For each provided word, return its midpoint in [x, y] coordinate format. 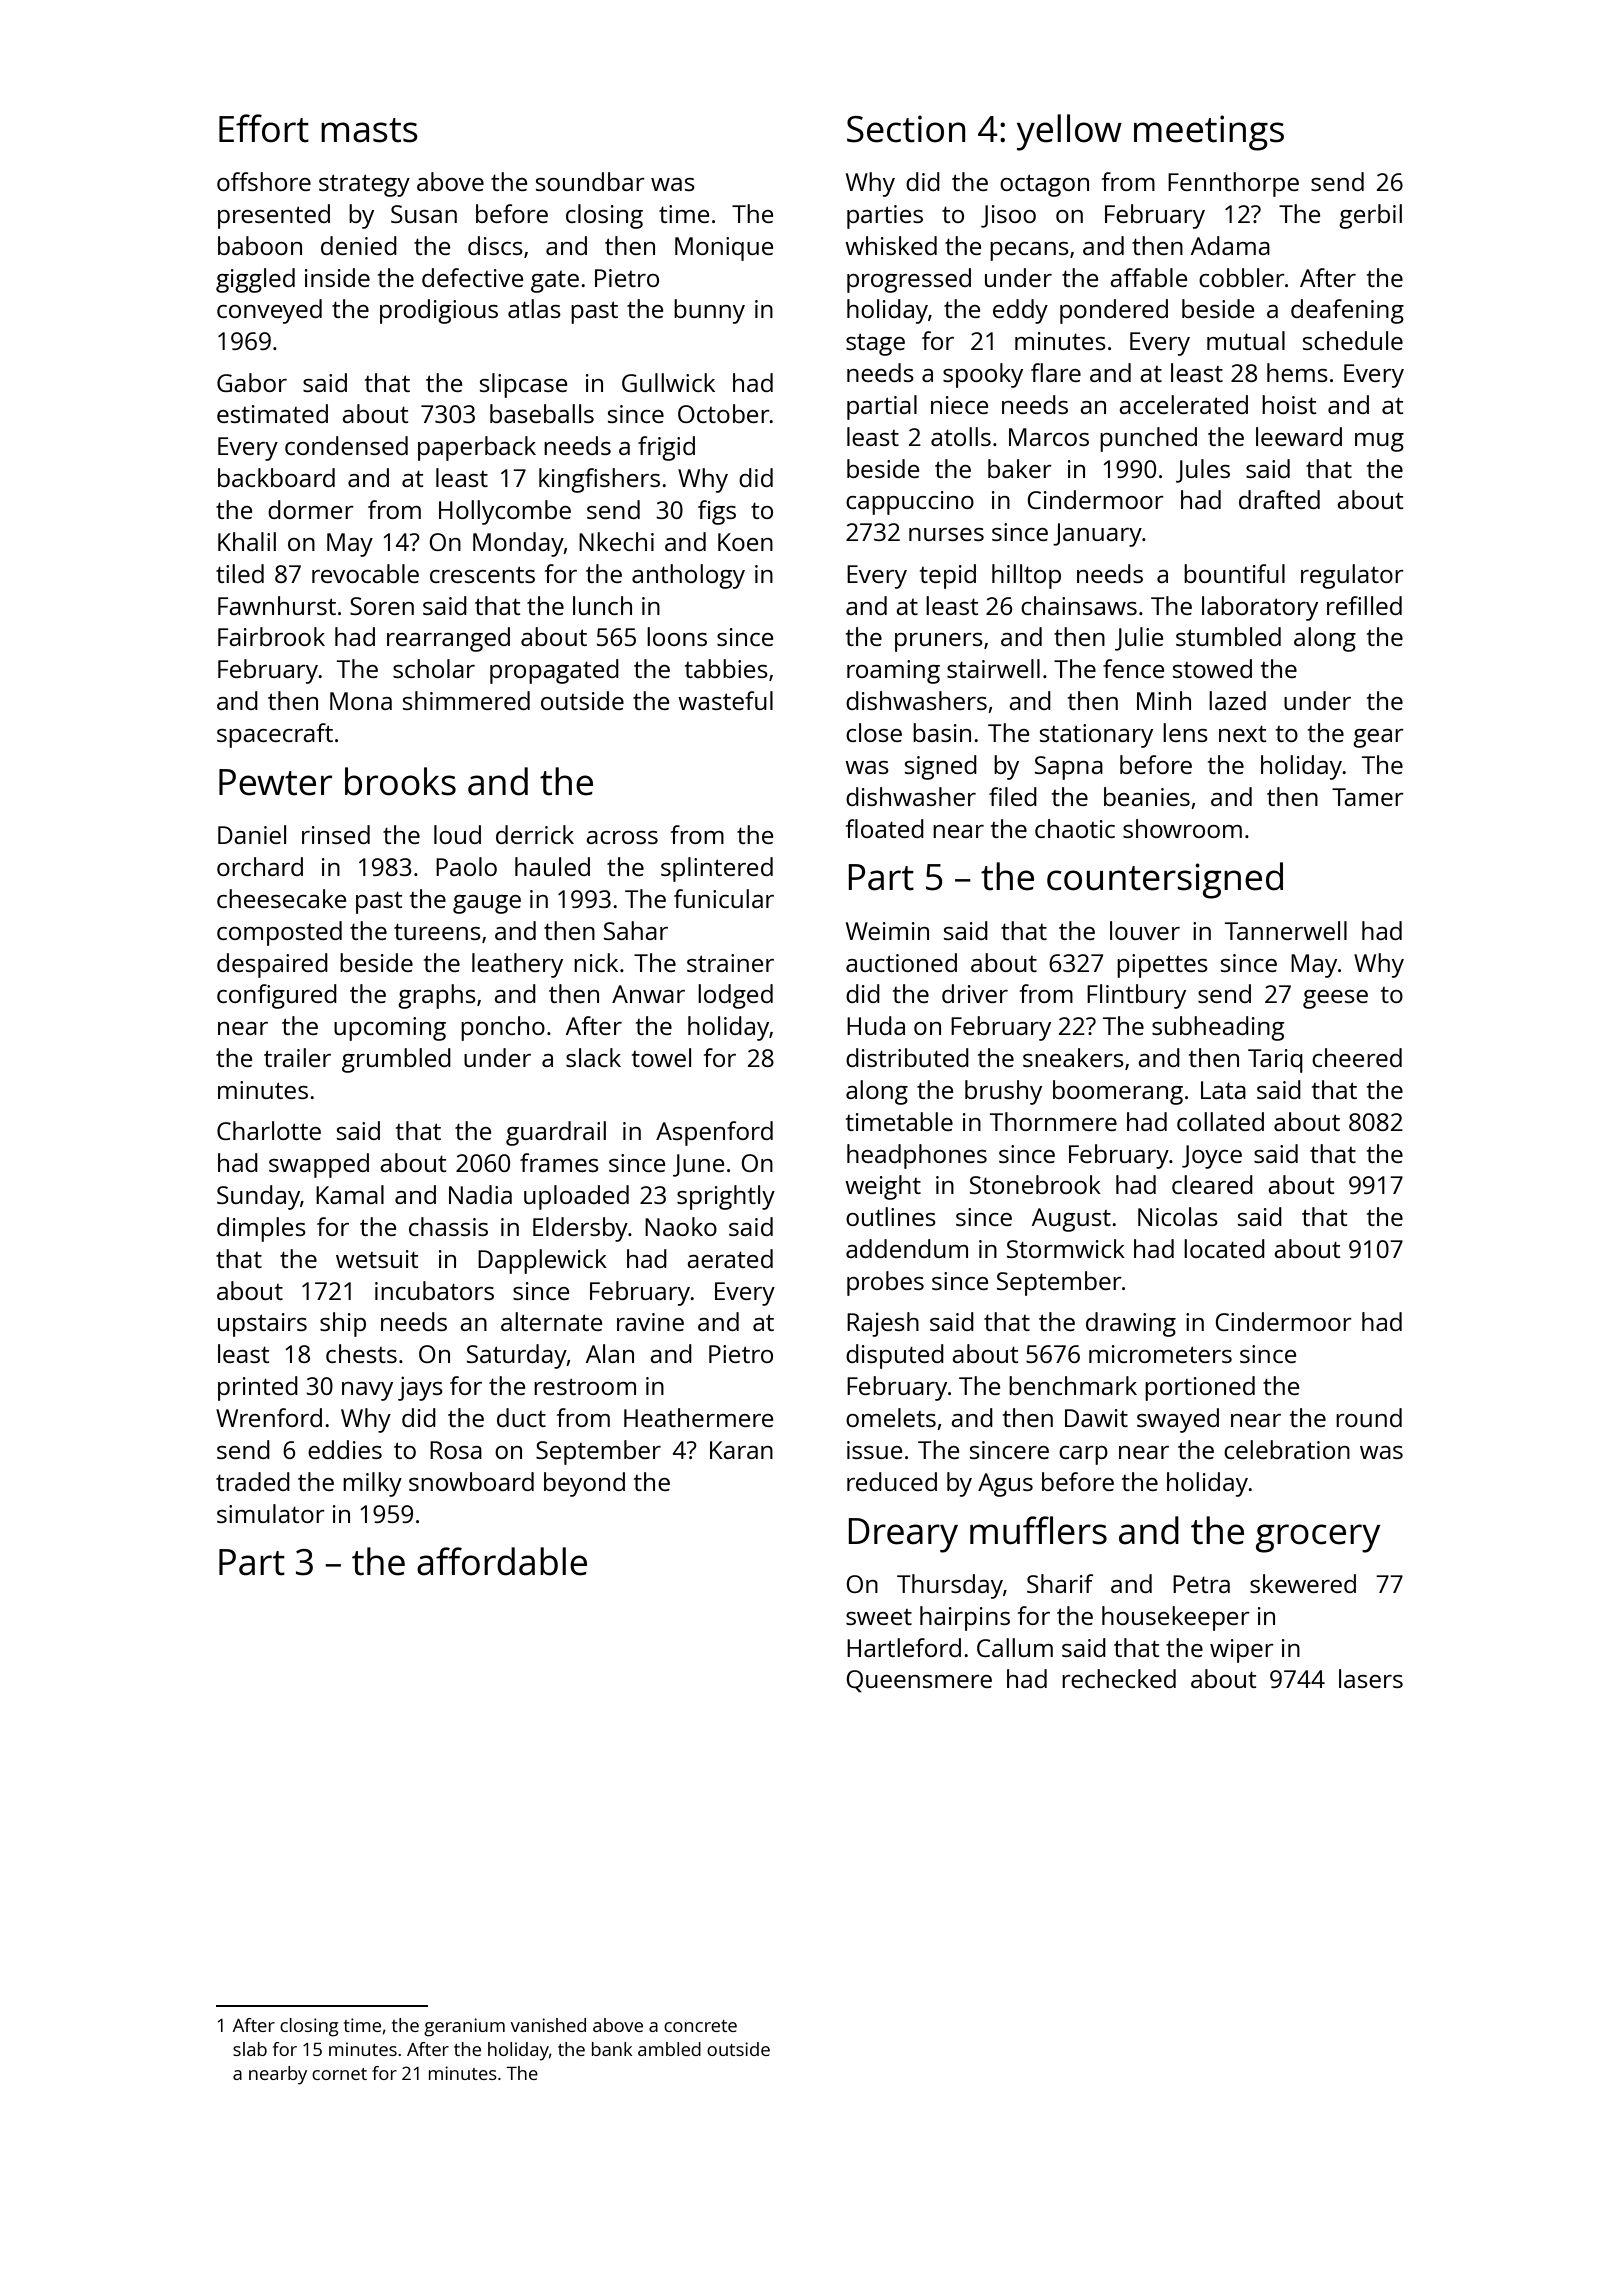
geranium [464, 2027]
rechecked [1119, 1678]
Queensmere [919, 1681]
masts [369, 130]
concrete [700, 2026]
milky [372, 1484]
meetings [1209, 133]
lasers [1371, 1678]
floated [885, 828]
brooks [400, 781]
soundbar [590, 181]
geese [1335, 999]
